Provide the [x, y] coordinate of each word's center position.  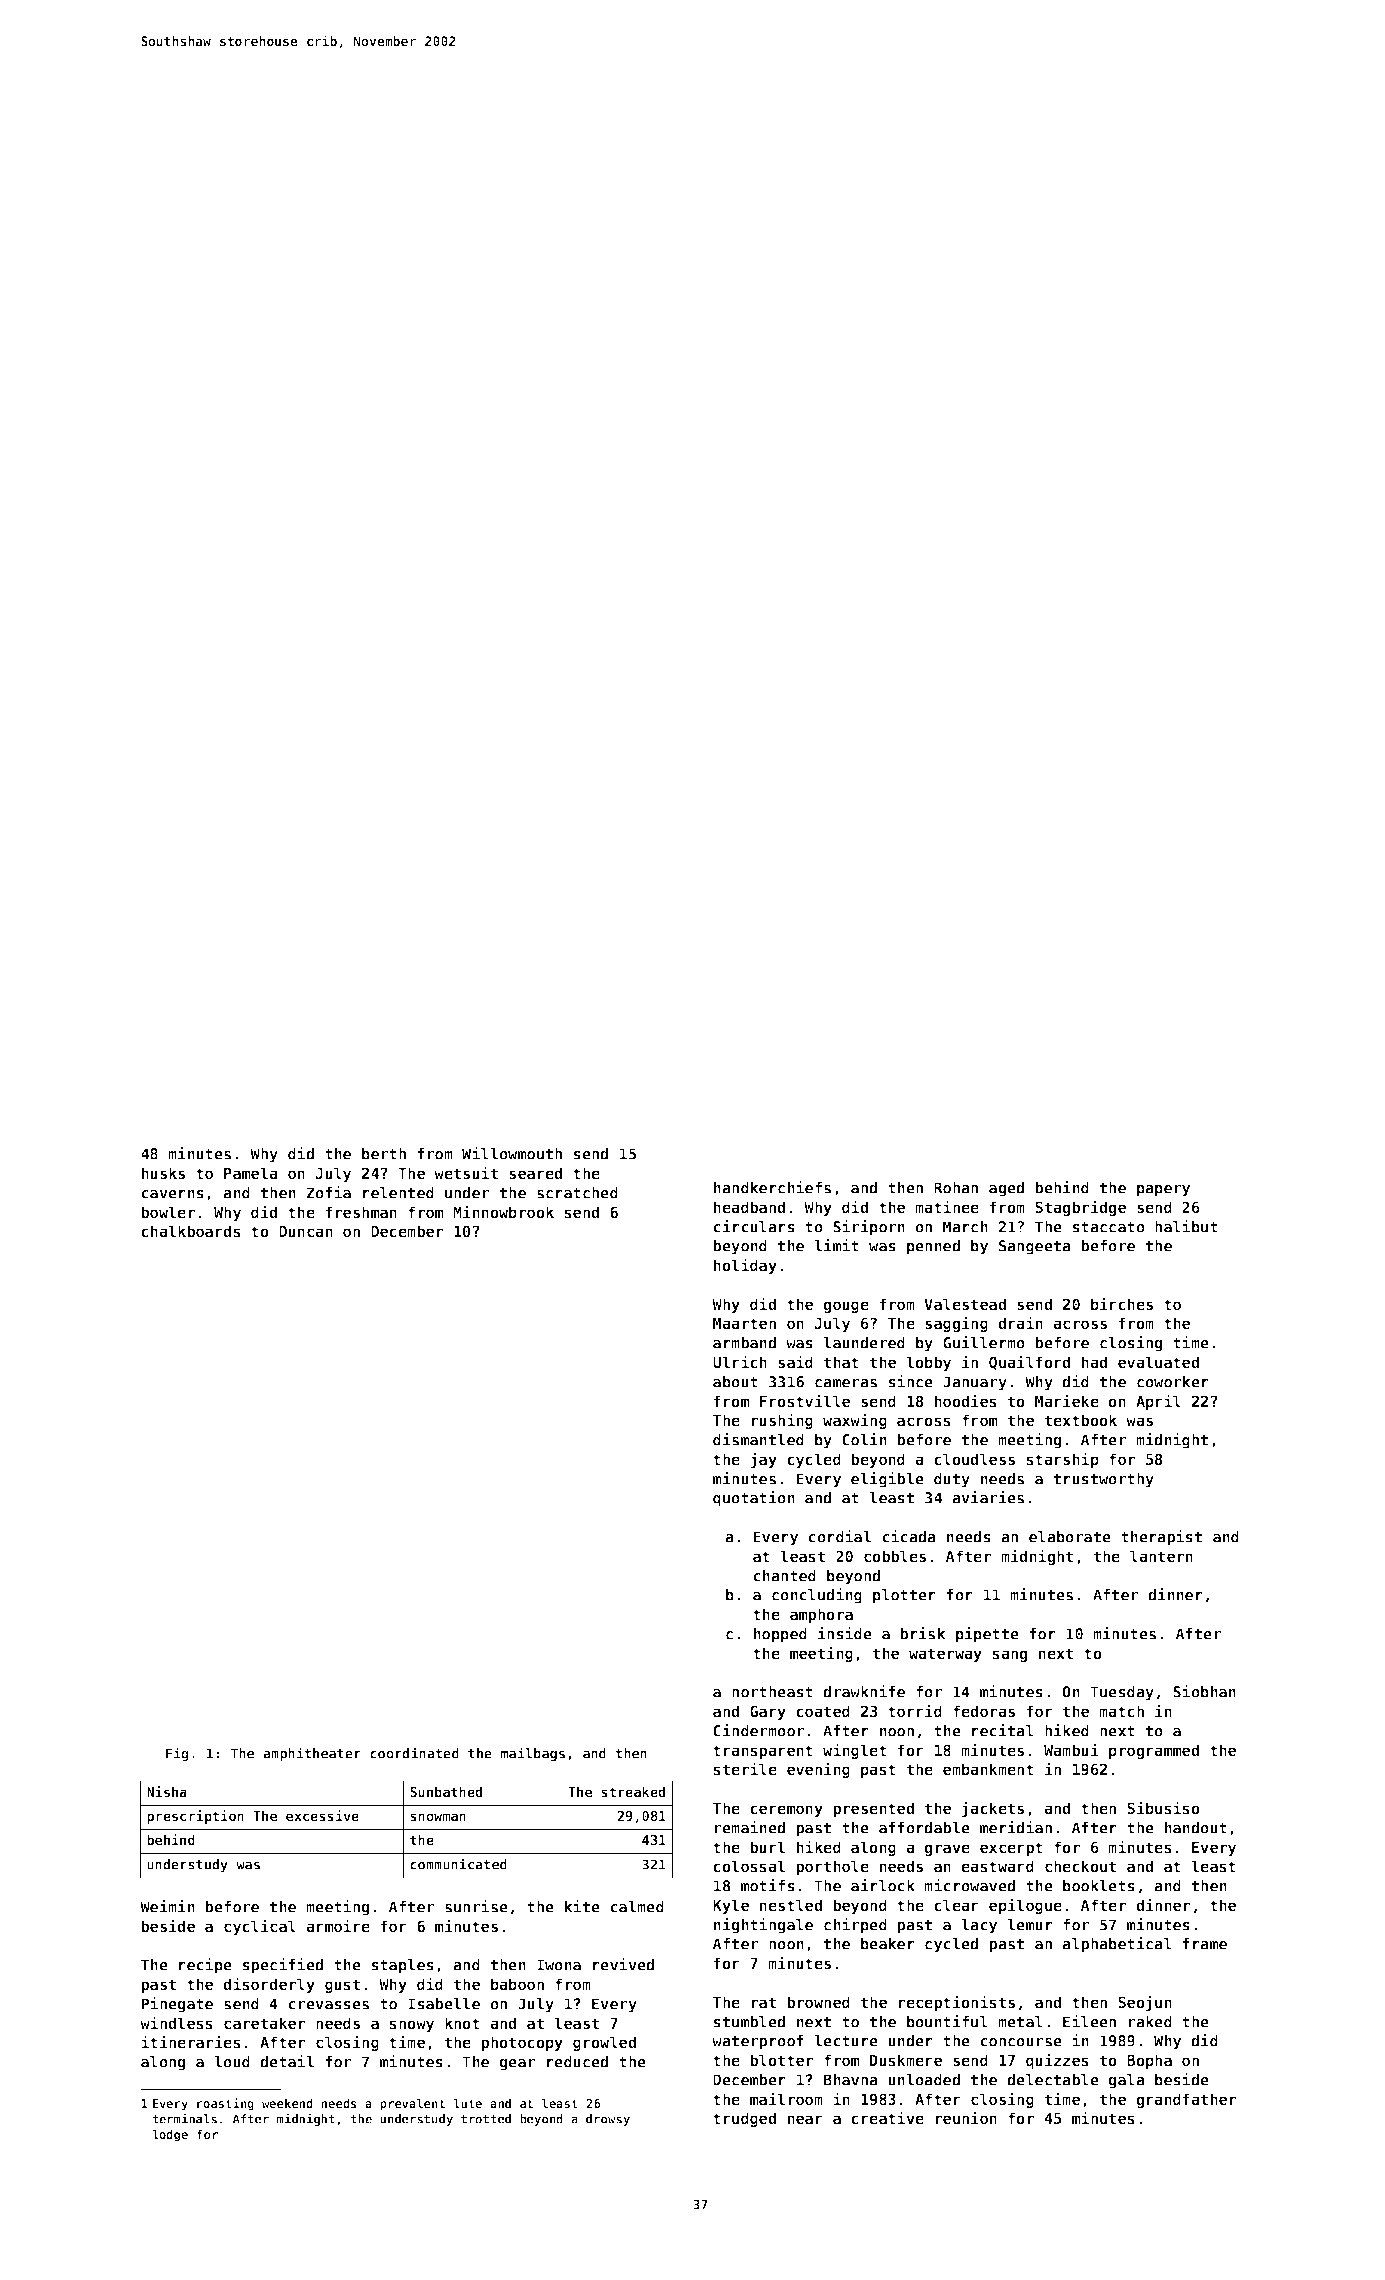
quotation [754, 1499]
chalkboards [191, 1231]
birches [1122, 1303]
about [735, 1382]
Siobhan [1204, 1691]
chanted [784, 1576]
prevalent [412, 2104]
